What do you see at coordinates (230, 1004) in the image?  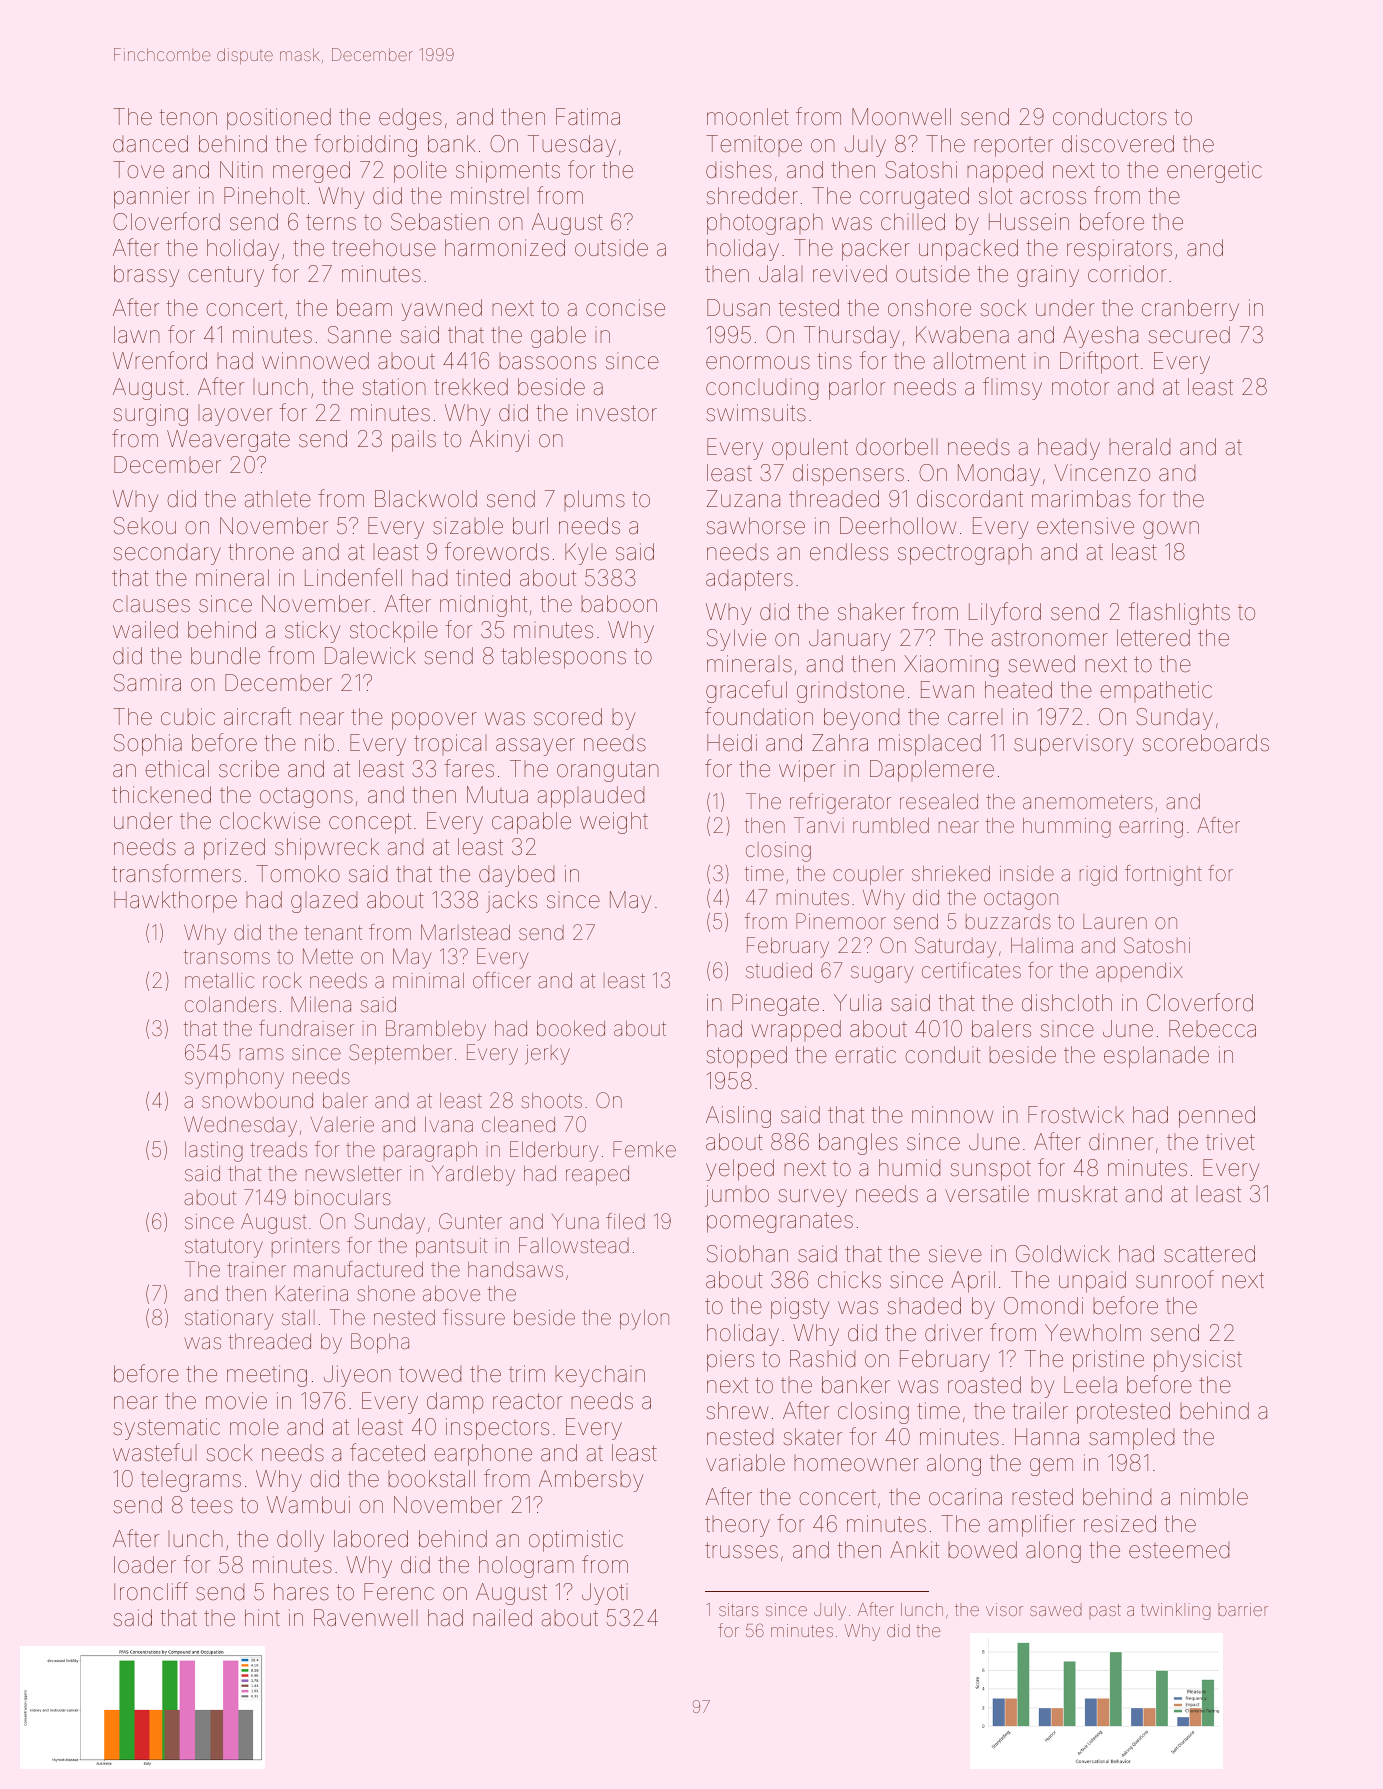 I see `colanders` at bounding box center [230, 1004].
